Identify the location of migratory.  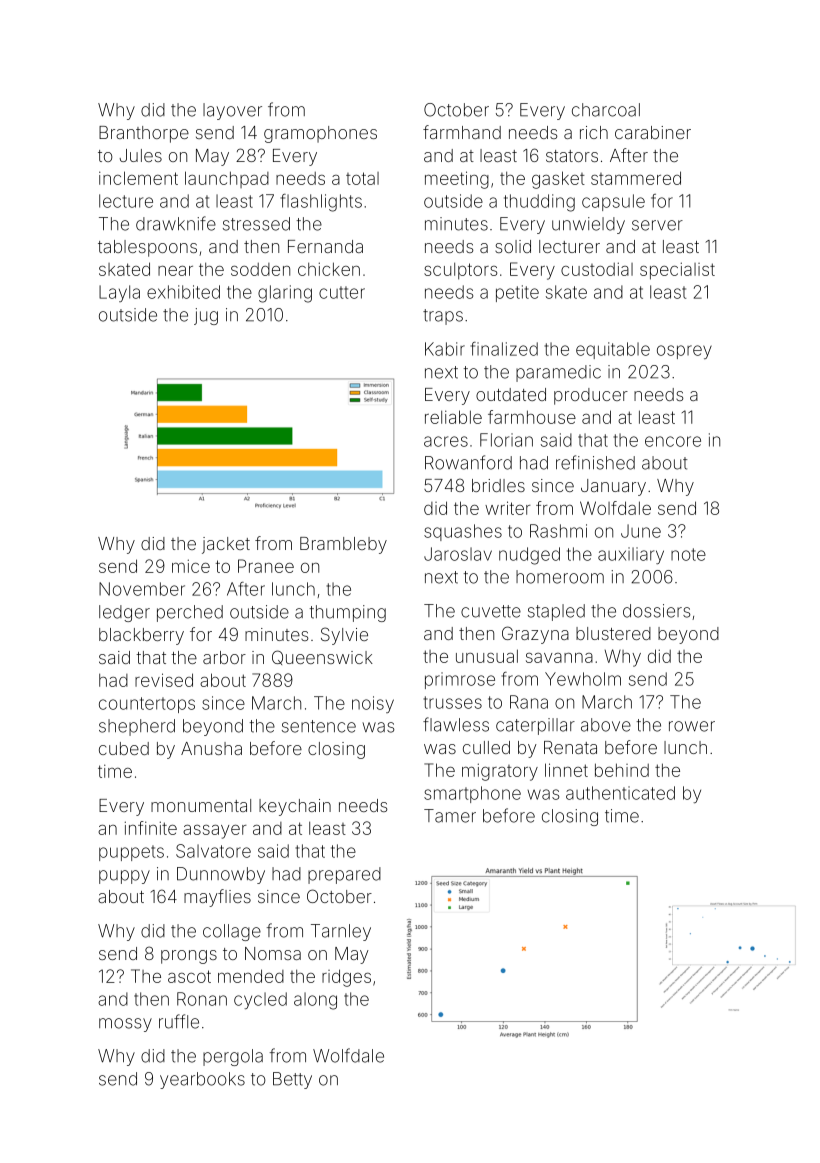
(500, 772).
